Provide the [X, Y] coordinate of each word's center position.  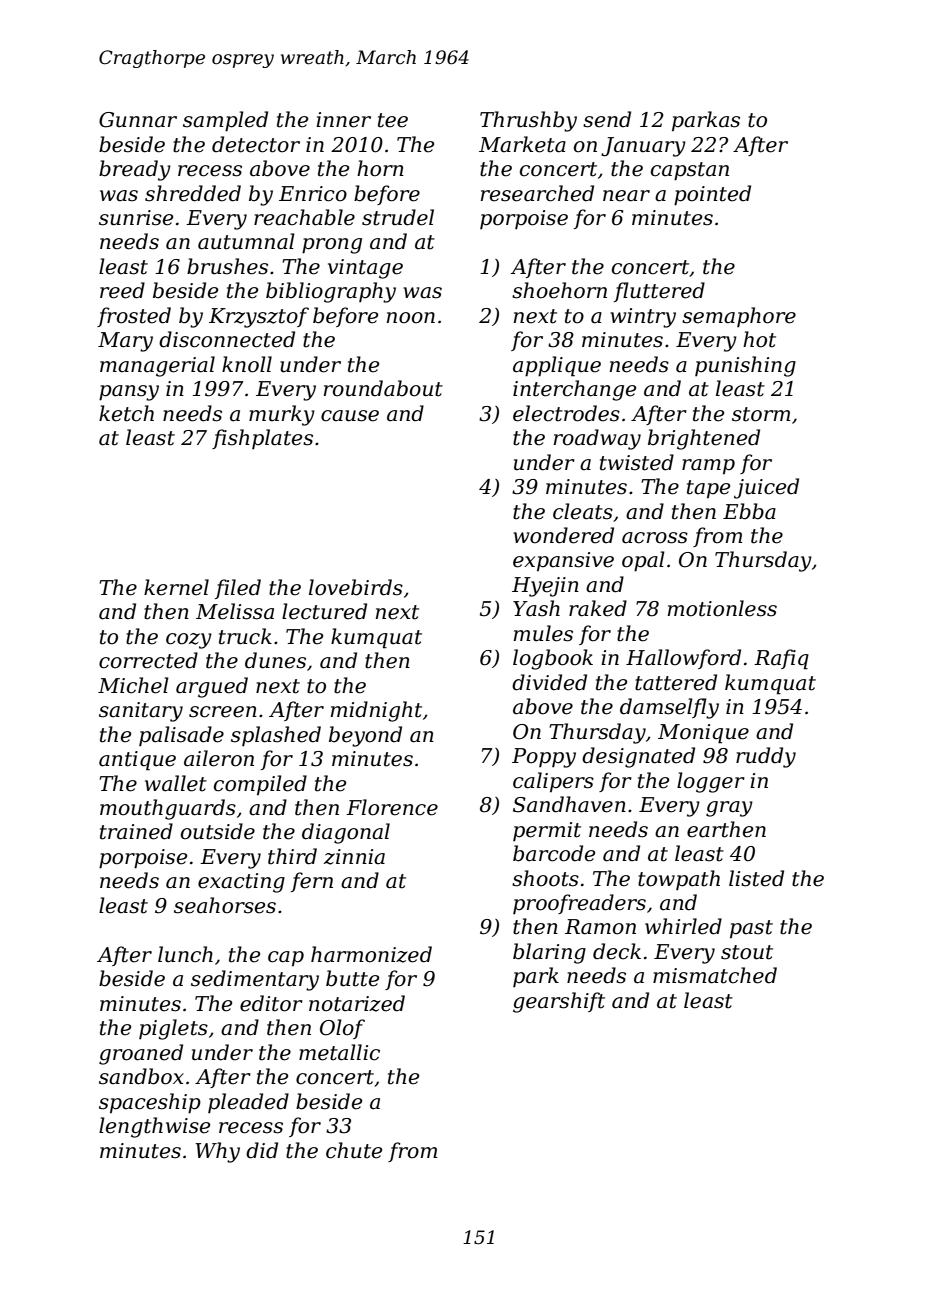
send [607, 119]
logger [711, 782]
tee [393, 120]
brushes [227, 266]
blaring [549, 953]
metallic [339, 1052]
